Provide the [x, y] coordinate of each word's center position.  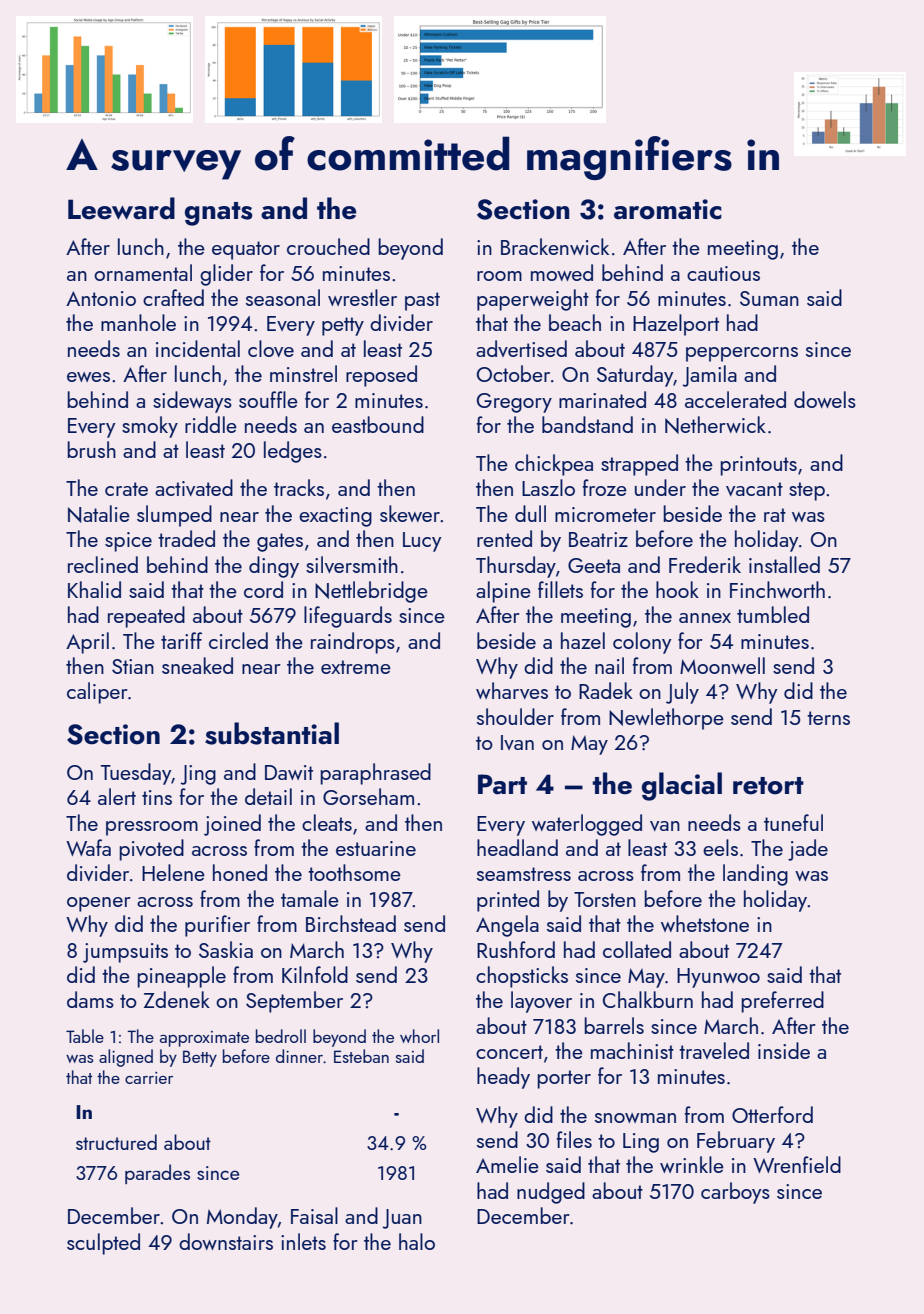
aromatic [668, 209]
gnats [219, 214]
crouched [328, 246]
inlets [303, 1241]
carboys [735, 1193]
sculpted [103, 1244]
